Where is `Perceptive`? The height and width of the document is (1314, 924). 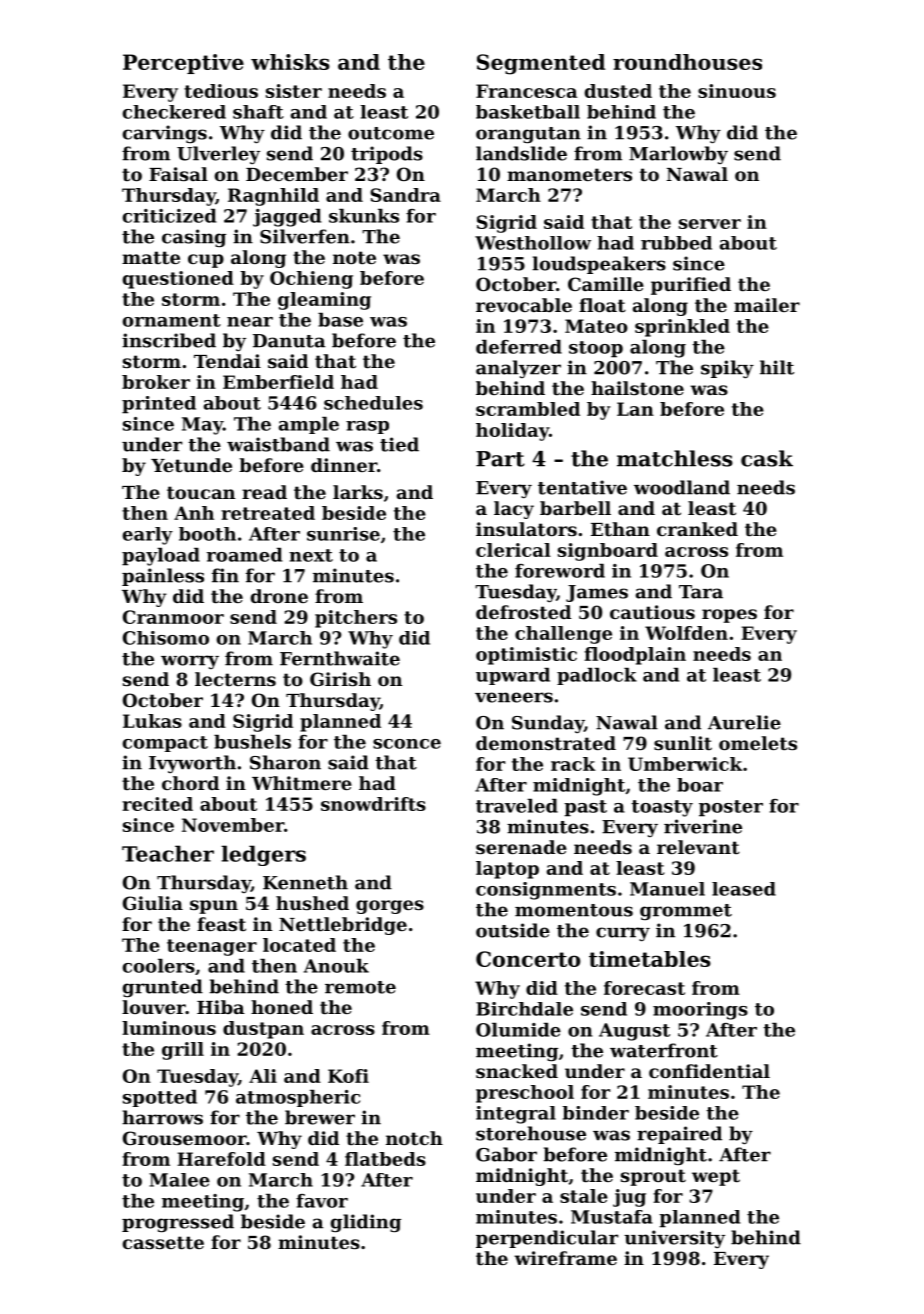 Perceptive is located at coordinates (183, 64).
